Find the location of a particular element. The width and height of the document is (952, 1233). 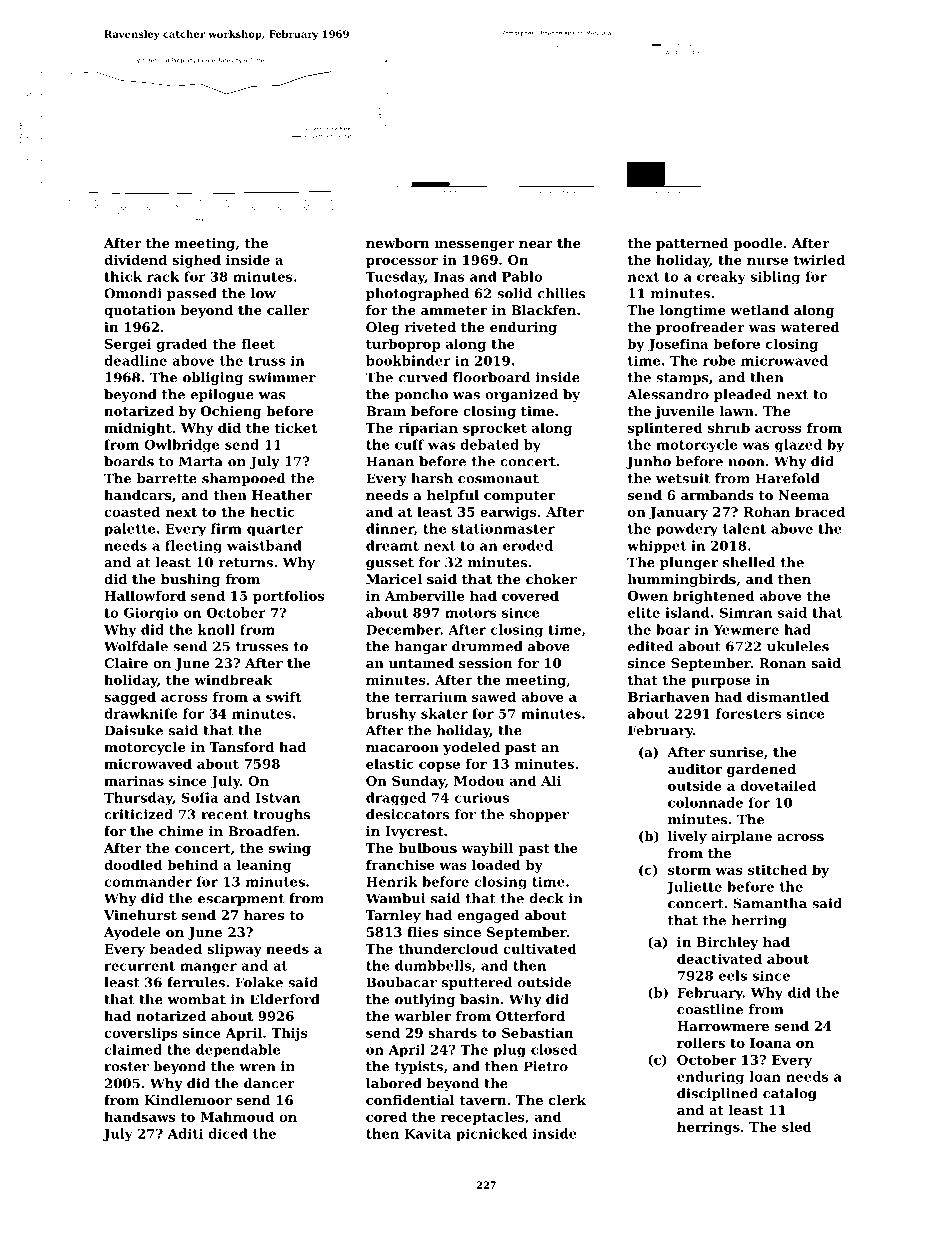

dividend is located at coordinates (135, 259).
